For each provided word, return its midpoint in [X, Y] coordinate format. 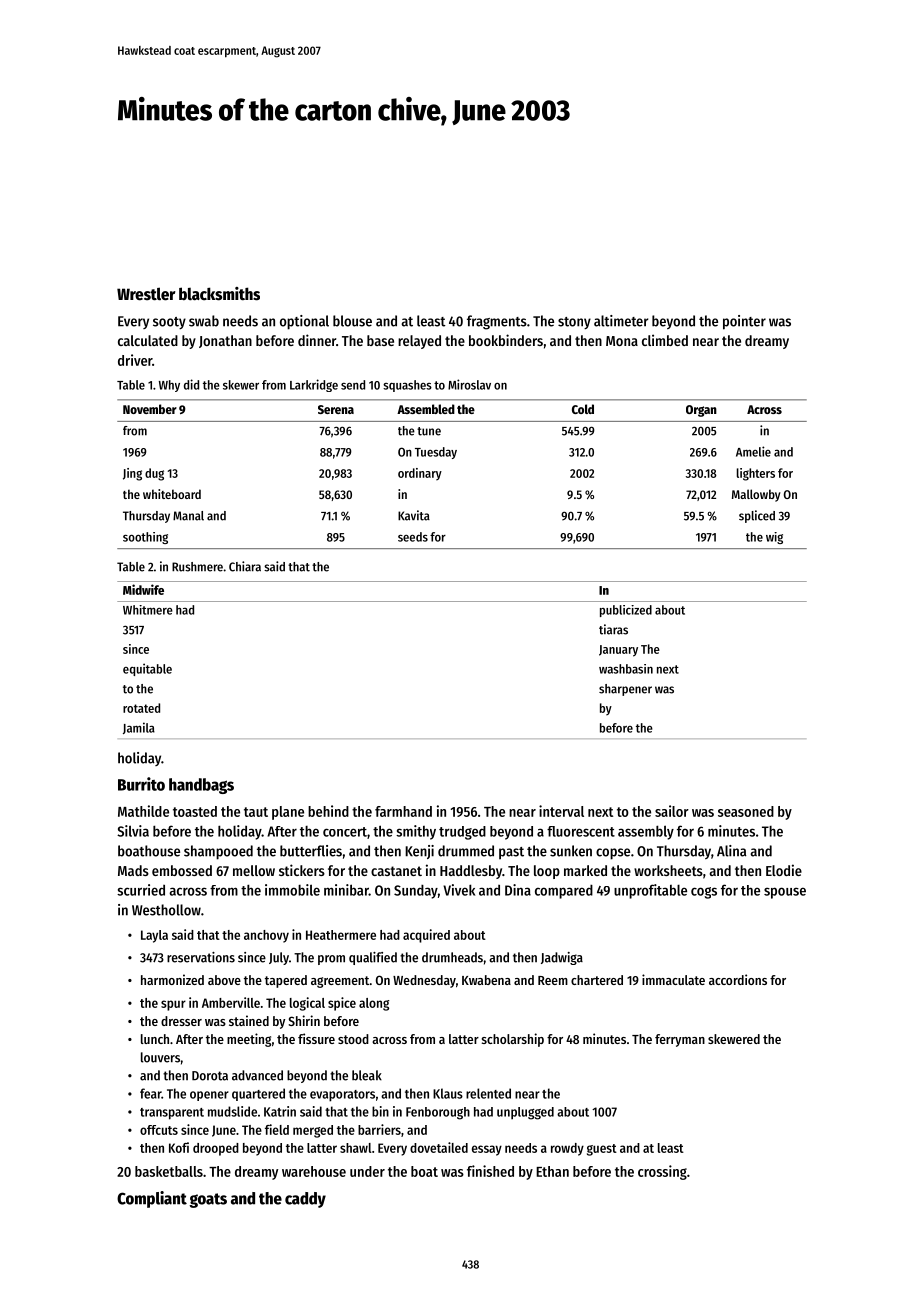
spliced [757, 516]
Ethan [552, 1171]
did [191, 384]
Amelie [753, 451]
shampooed [218, 852]
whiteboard [172, 494]
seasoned [746, 811]
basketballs [169, 1171]
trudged [462, 833]
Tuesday [436, 453]
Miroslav [469, 384]
